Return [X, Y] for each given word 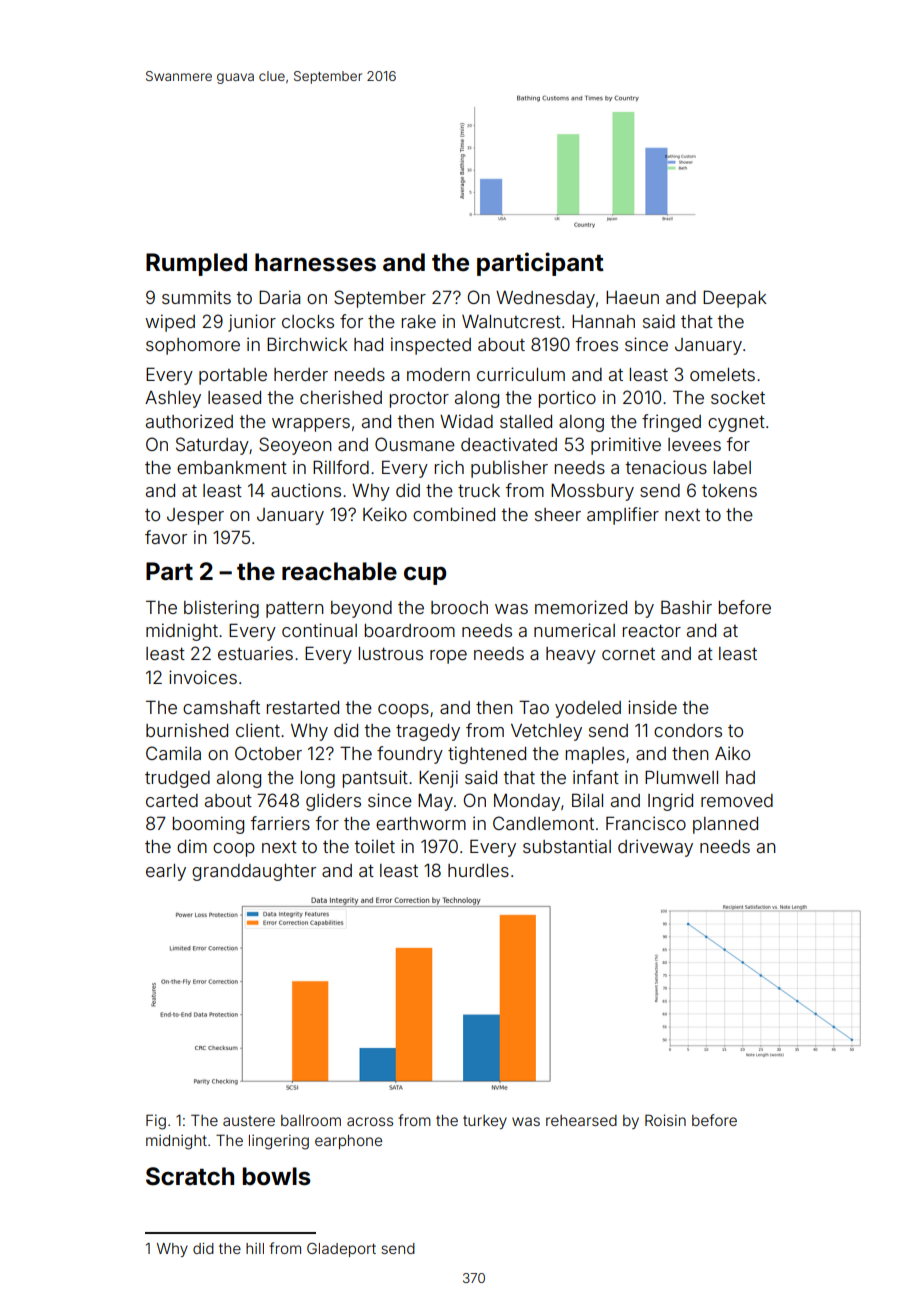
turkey [485, 1122]
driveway [655, 848]
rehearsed [581, 1120]
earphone [348, 1142]
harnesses [315, 262]
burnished [187, 730]
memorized [581, 607]
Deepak [735, 299]
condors [688, 730]
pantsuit [375, 779]
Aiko [732, 753]
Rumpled [196, 264]
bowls [276, 1176]
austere [249, 1120]
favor [166, 537]
